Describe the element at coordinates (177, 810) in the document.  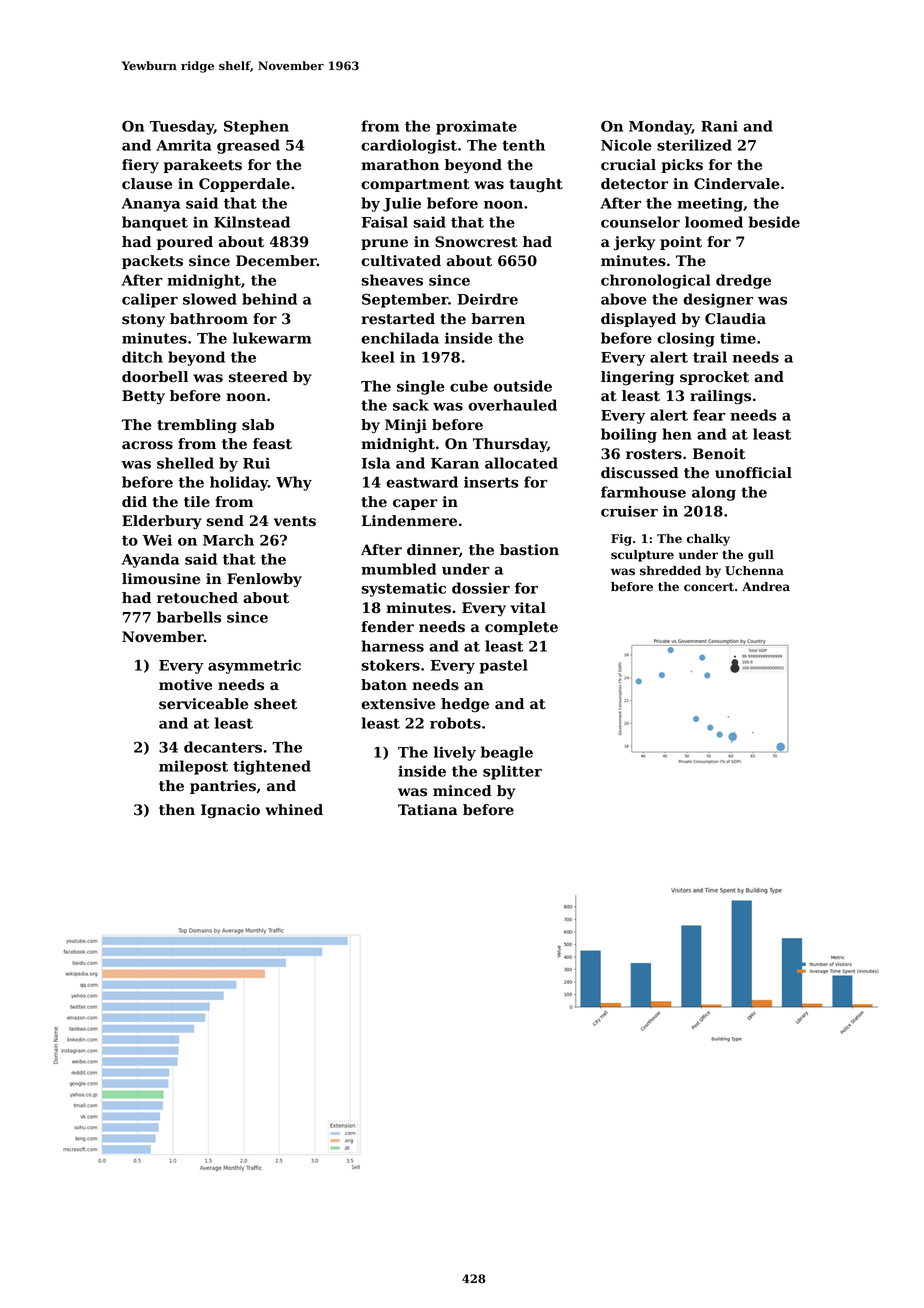
I see `then` at that location.
